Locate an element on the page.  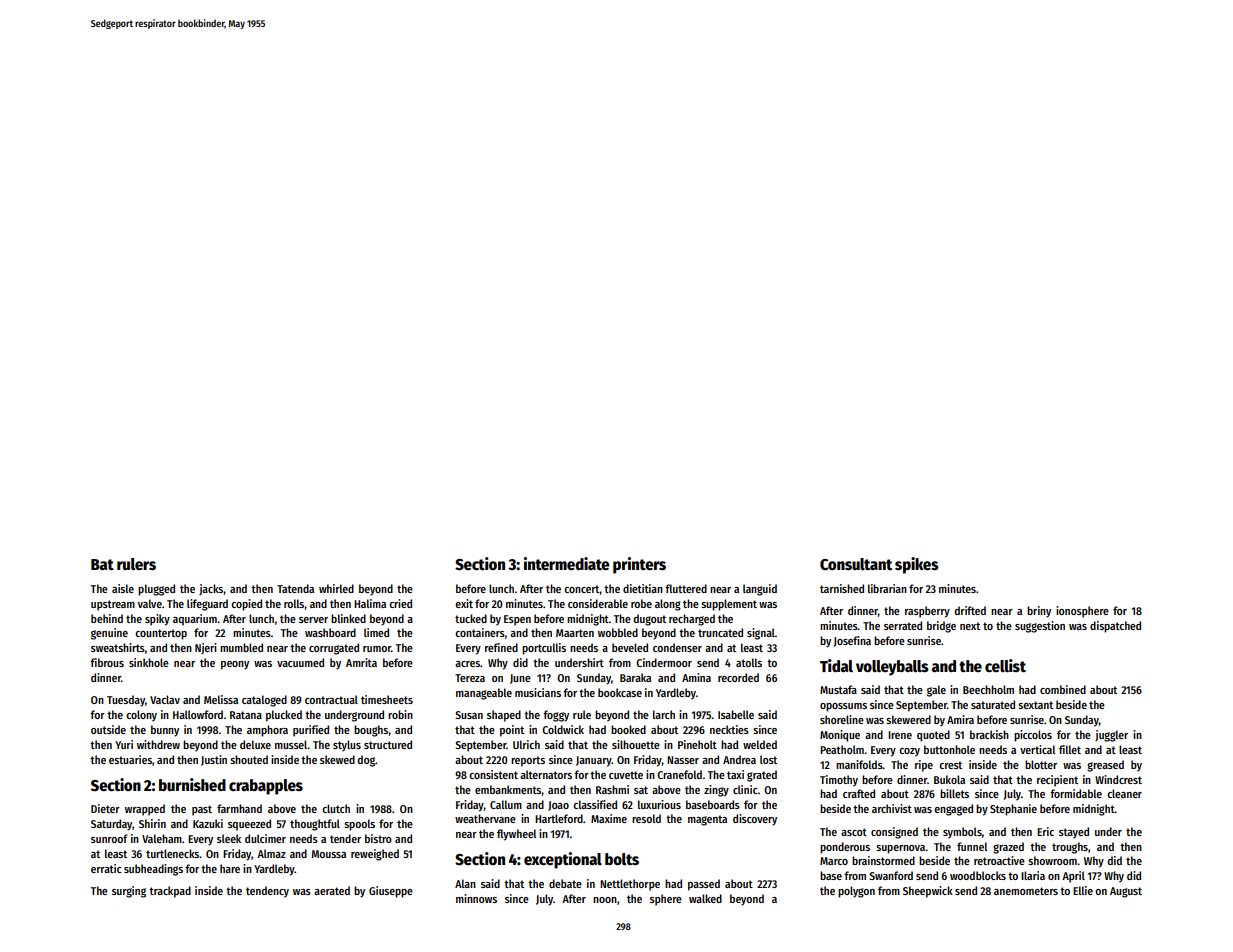
noon is located at coordinates (605, 900).
